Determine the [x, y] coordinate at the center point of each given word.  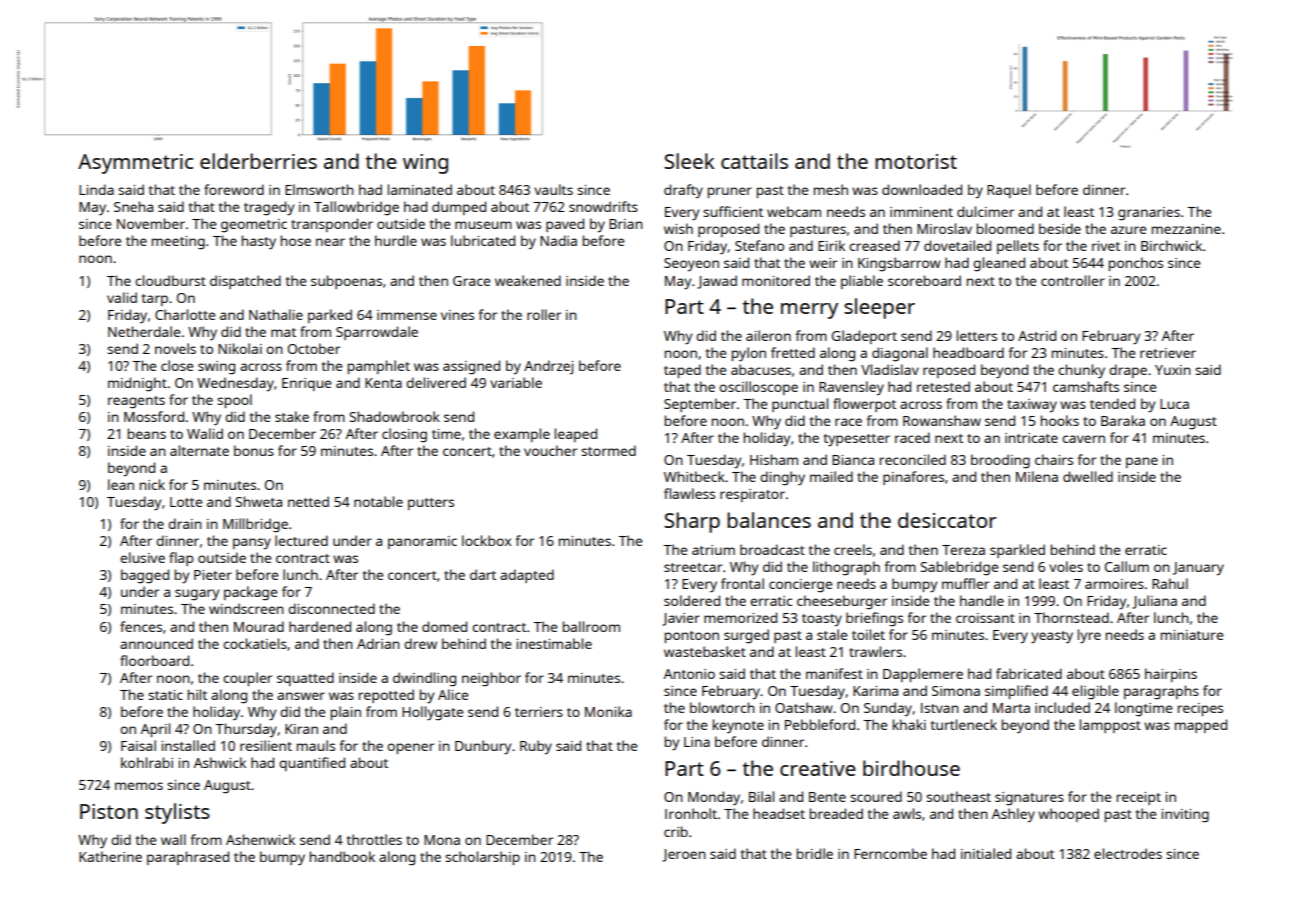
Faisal [138, 745]
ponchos [1136, 264]
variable [516, 382]
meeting [178, 243]
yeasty [1052, 637]
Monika [608, 711]
